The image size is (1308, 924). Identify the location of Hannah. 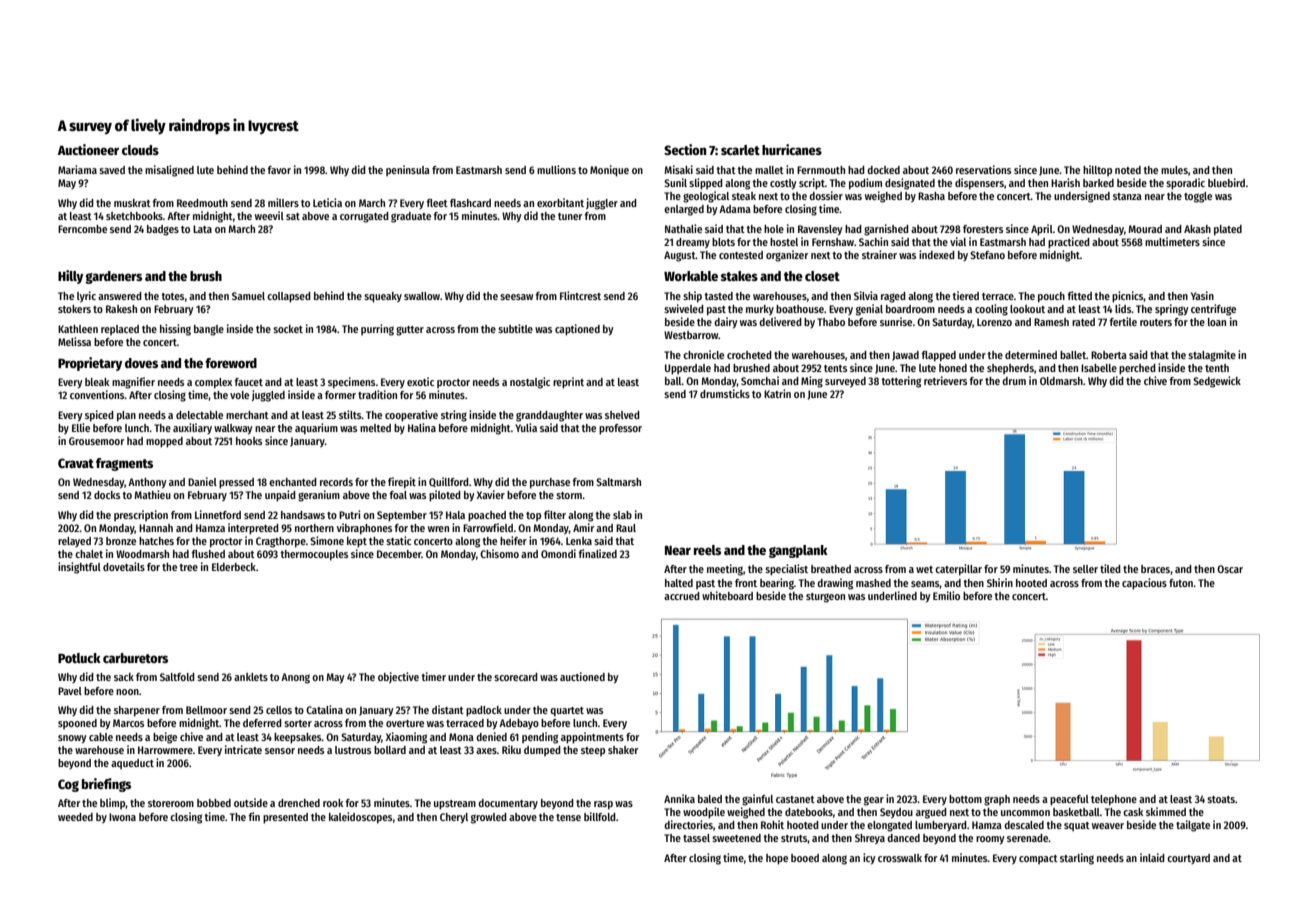
(156, 528).
